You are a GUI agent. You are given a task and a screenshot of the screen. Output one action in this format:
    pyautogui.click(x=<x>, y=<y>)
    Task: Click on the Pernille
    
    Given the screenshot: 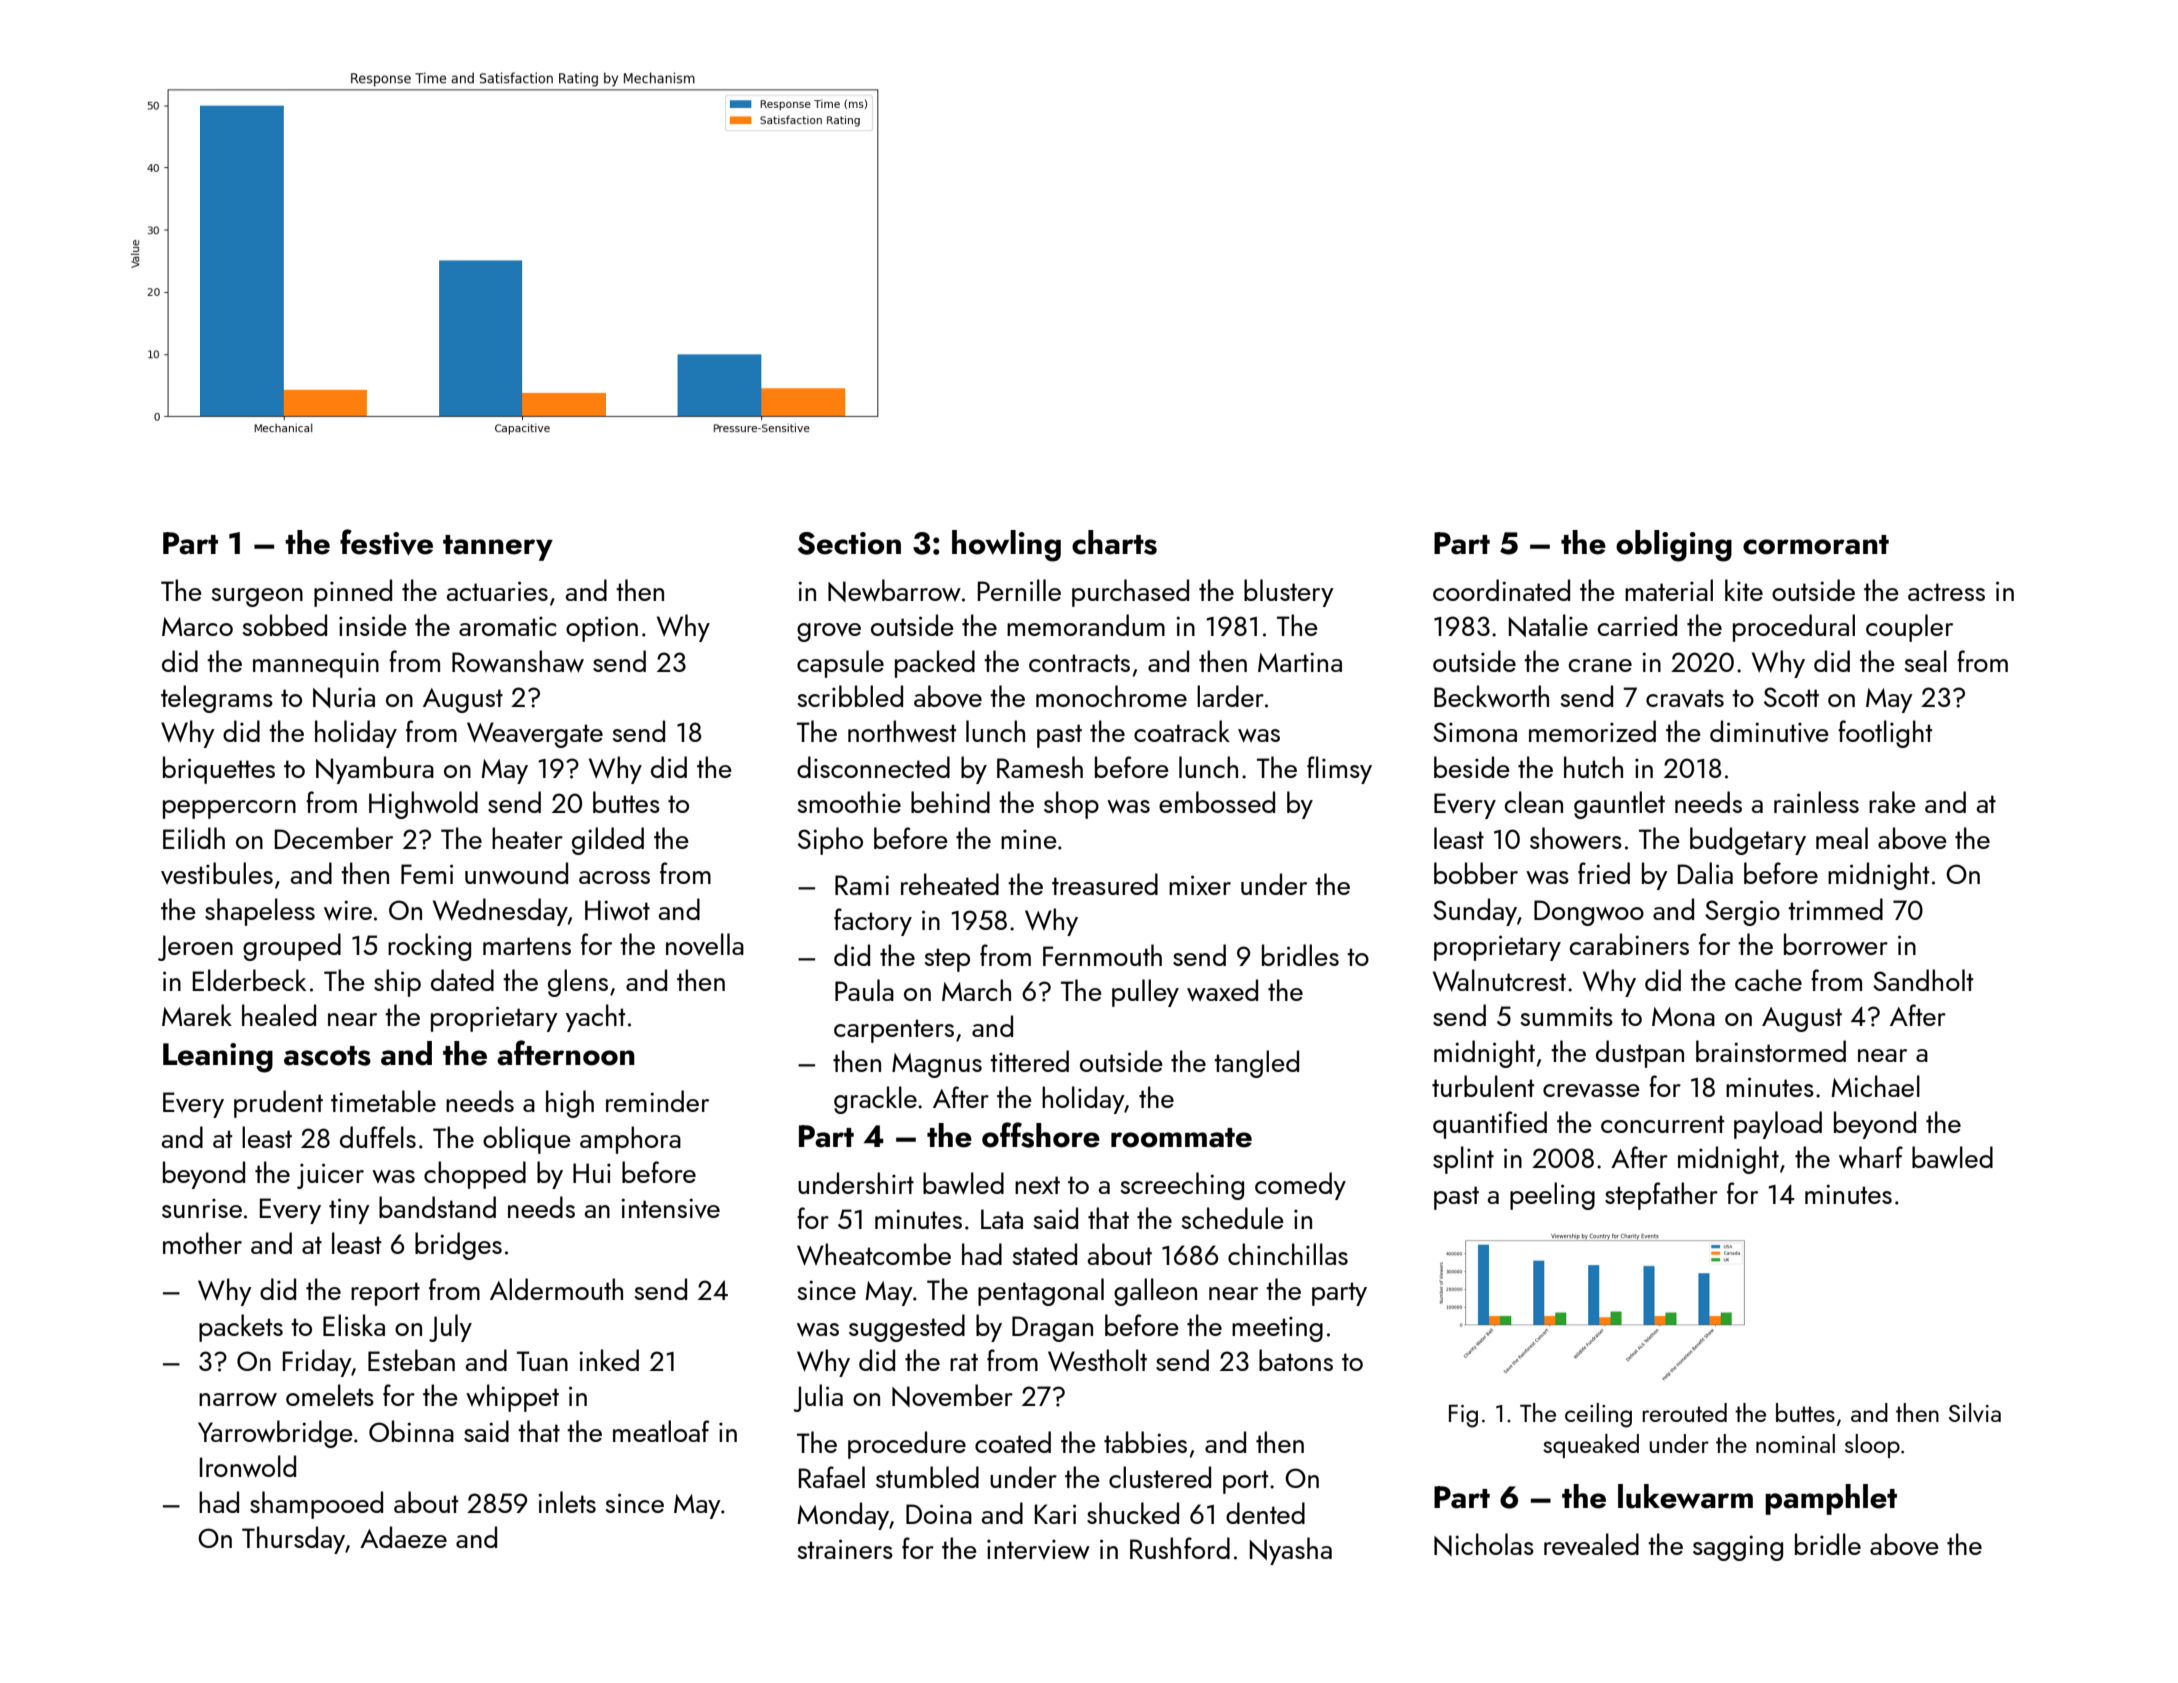 What is the action you would take?
    pyautogui.click(x=1019, y=590)
